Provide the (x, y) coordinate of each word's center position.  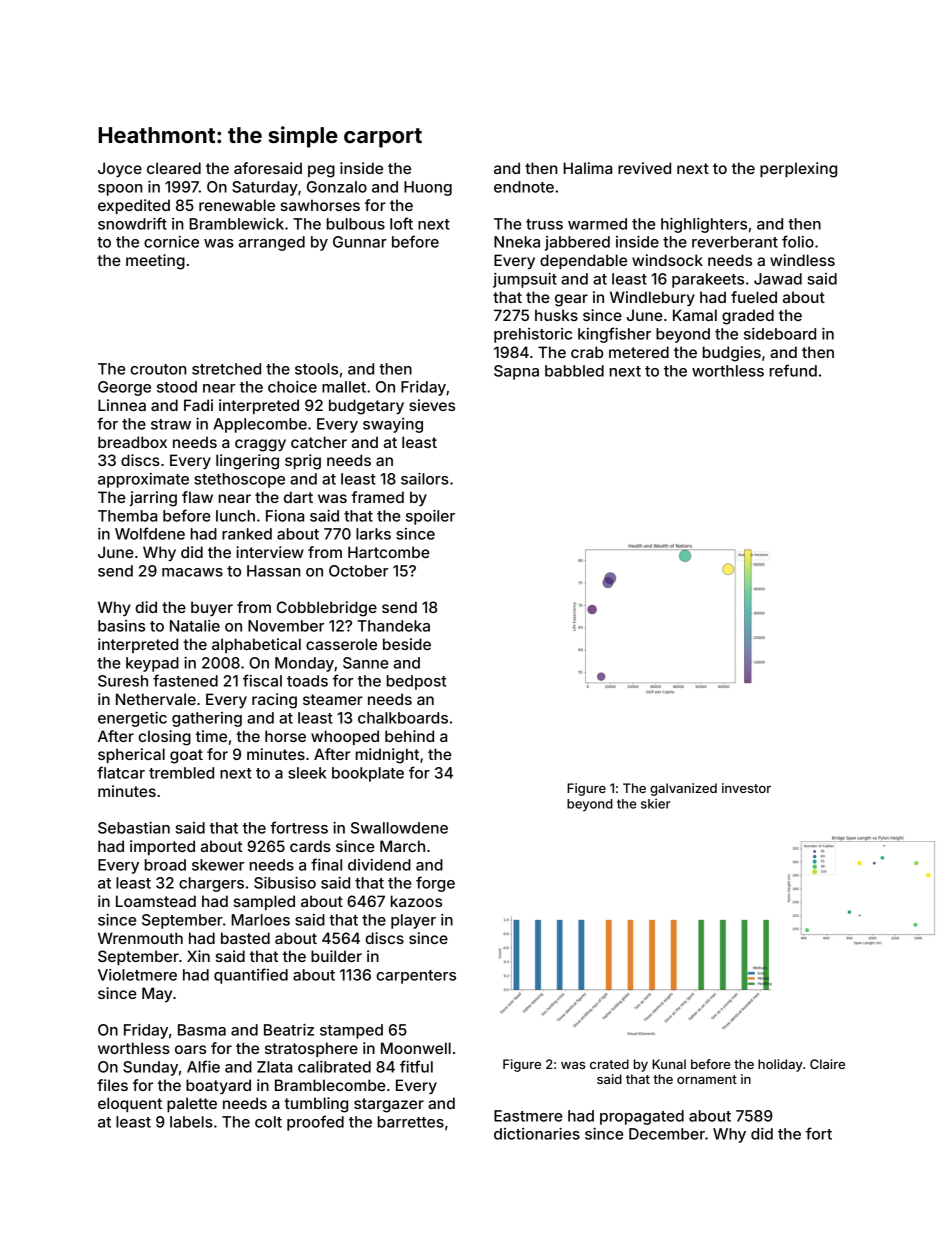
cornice (171, 242)
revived (644, 168)
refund (793, 370)
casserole (341, 644)
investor (746, 788)
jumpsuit (525, 280)
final (326, 864)
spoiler (430, 517)
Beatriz (289, 1030)
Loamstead (156, 901)
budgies (732, 354)
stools (316, 369)
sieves (432, 405)
